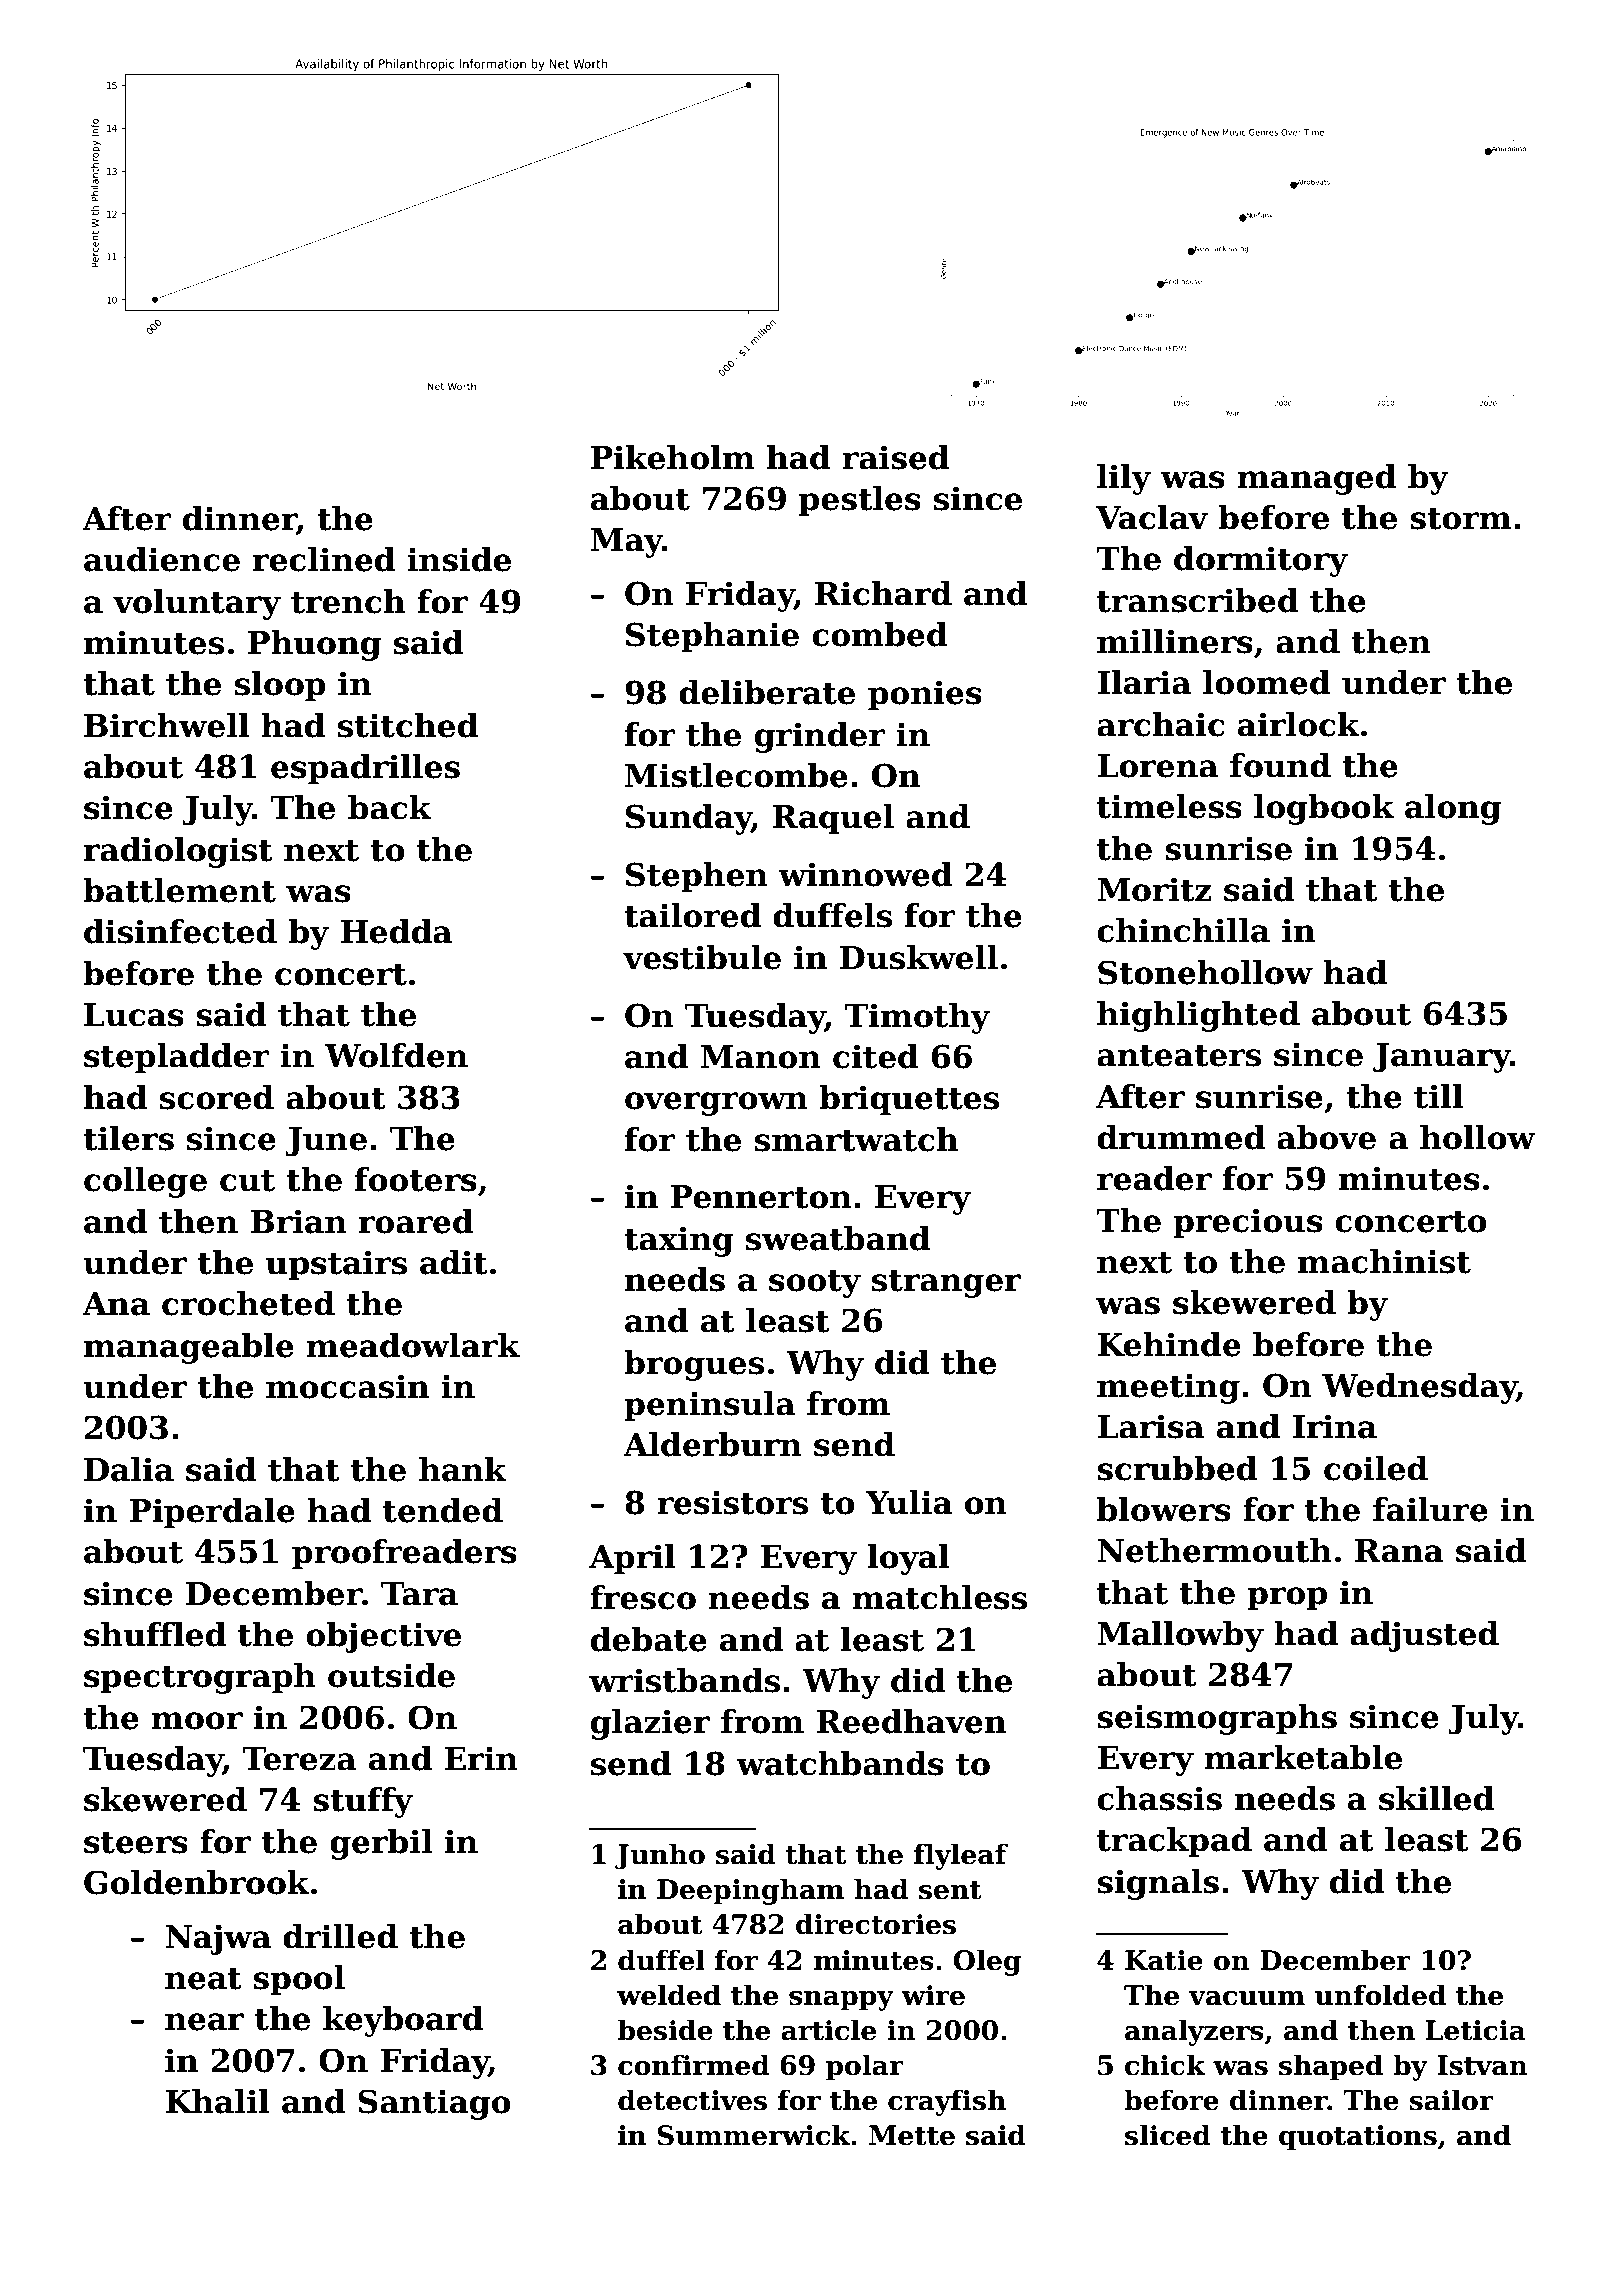 This screenshot has width=1620, height=2292. What do you see at coordinates (732, 1502) in the screenshot?
I see `resistors` at bounding box center [732, 1502].
